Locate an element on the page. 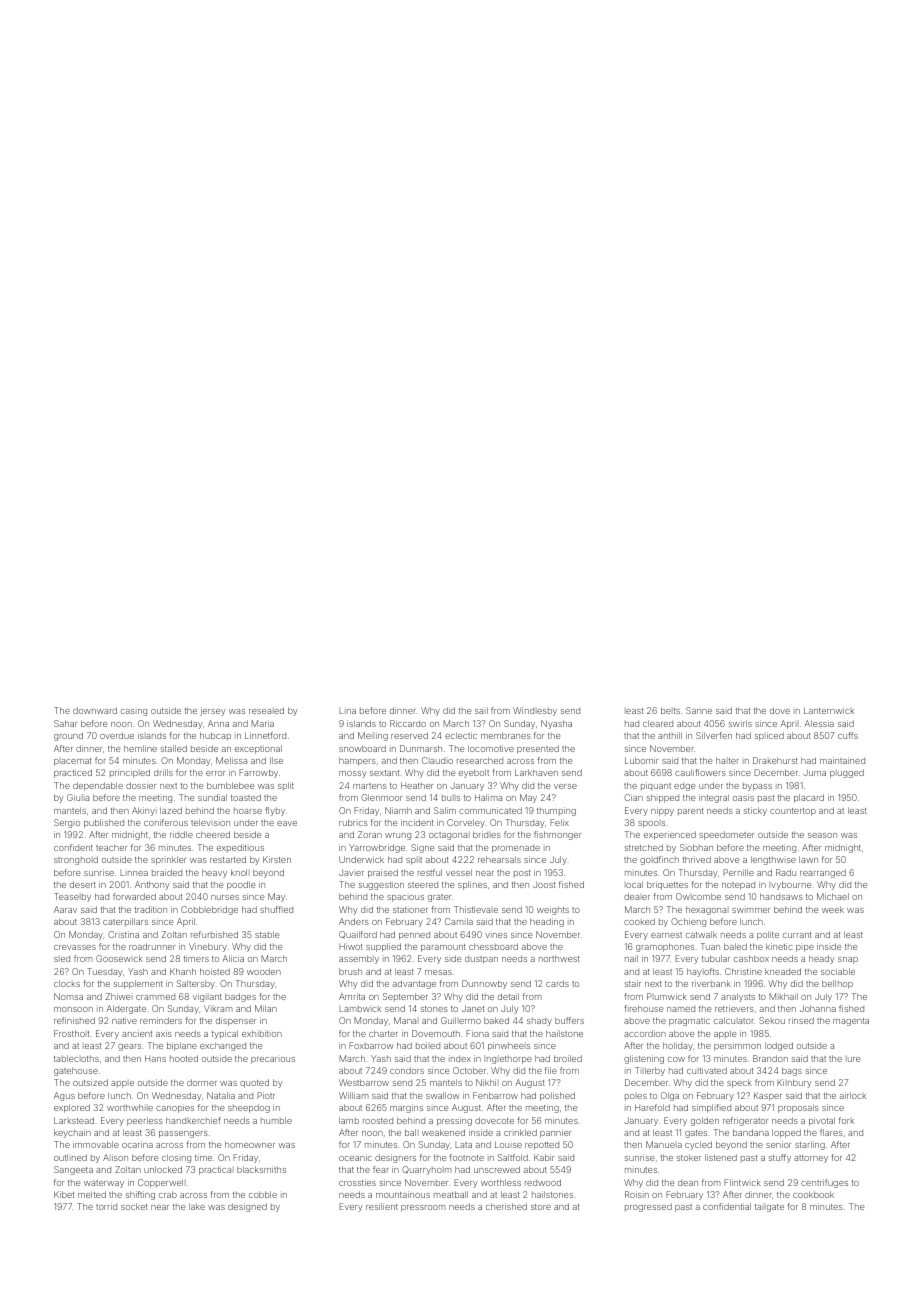 This document has height=1308, width=924. eave is located at coordinates (287, 823).
